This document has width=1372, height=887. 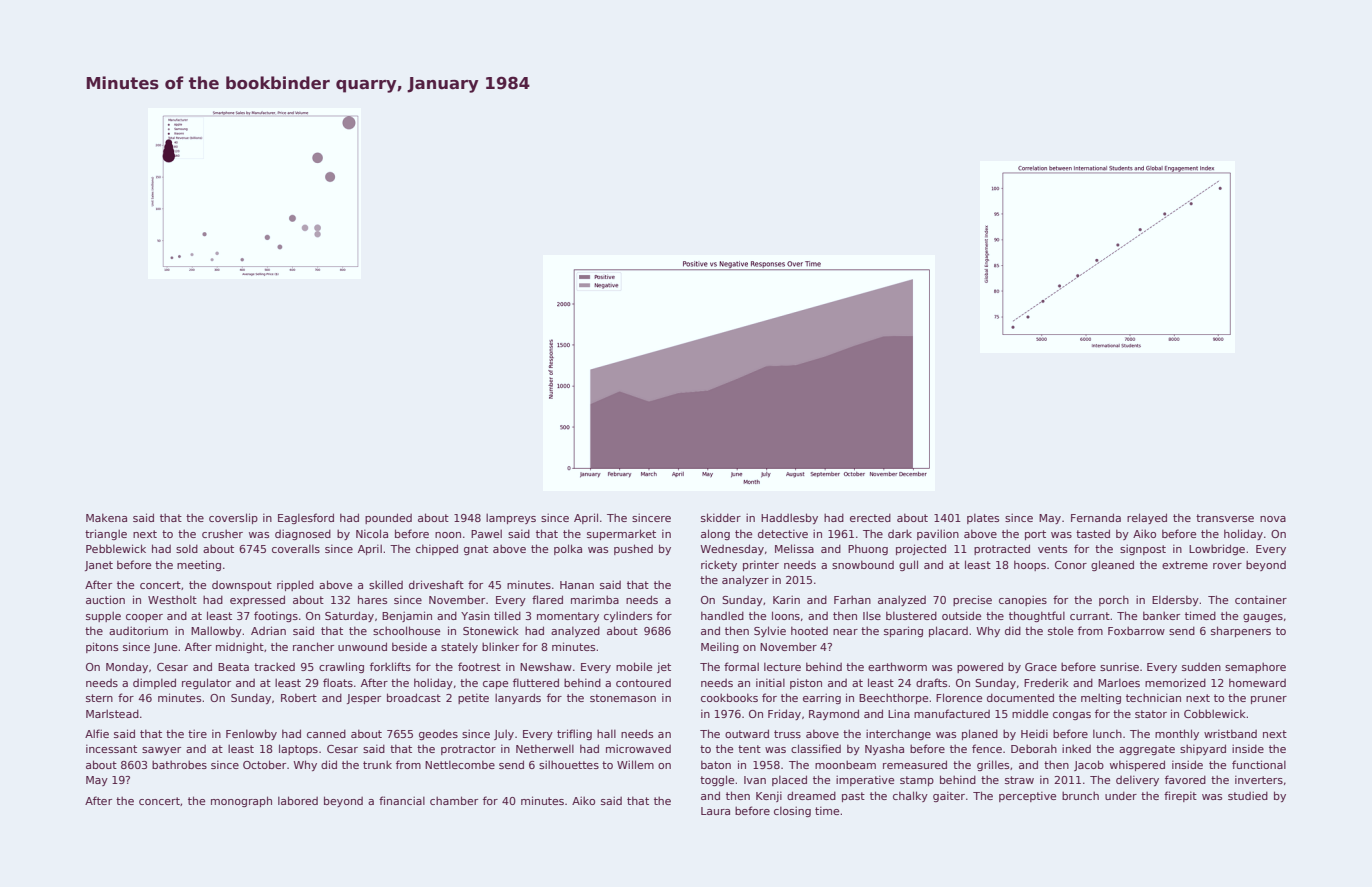 I want to click on porch, so click(x=1114, y=600).
